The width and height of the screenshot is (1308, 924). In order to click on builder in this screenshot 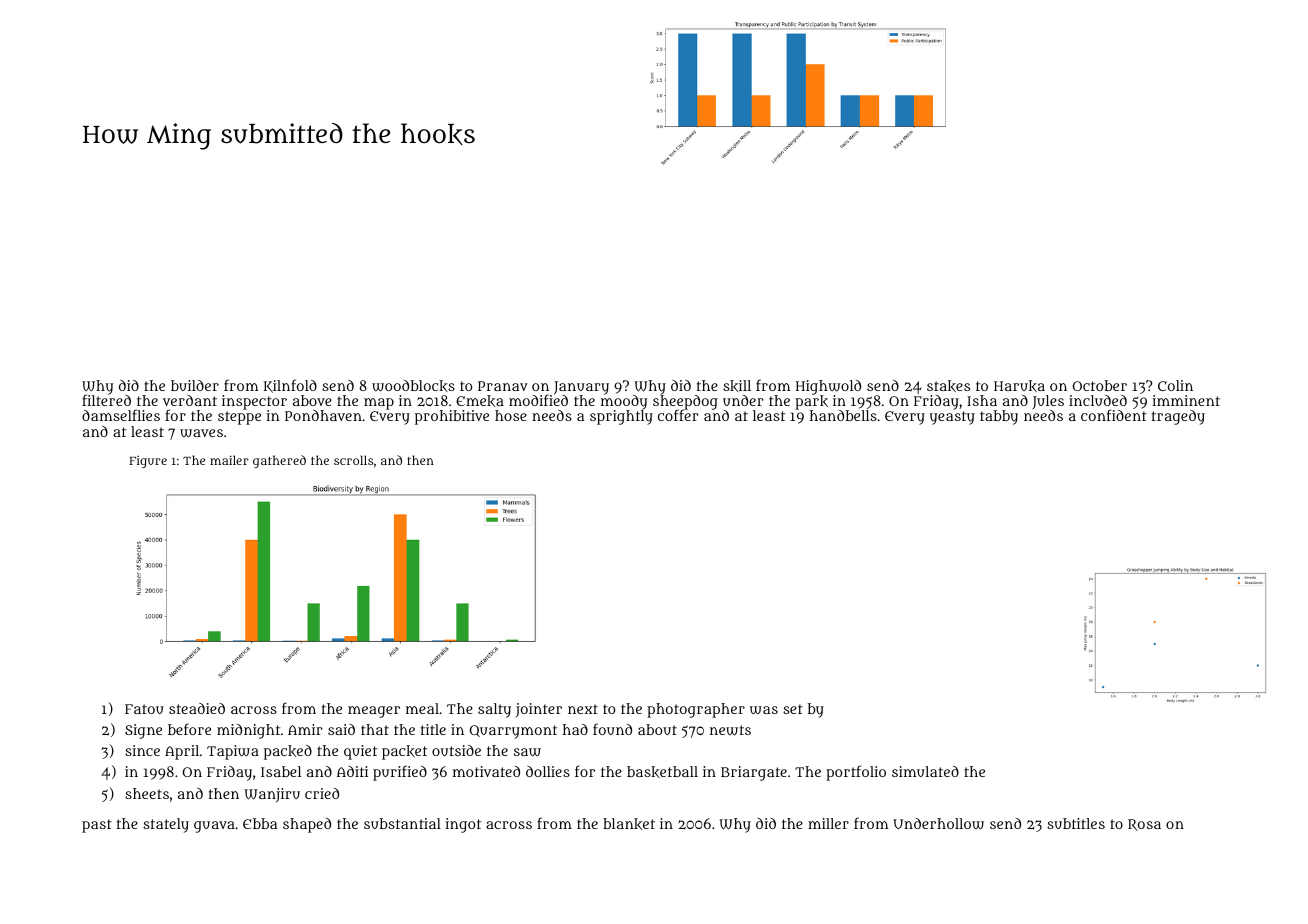, I will do `click(195, 385)`.
